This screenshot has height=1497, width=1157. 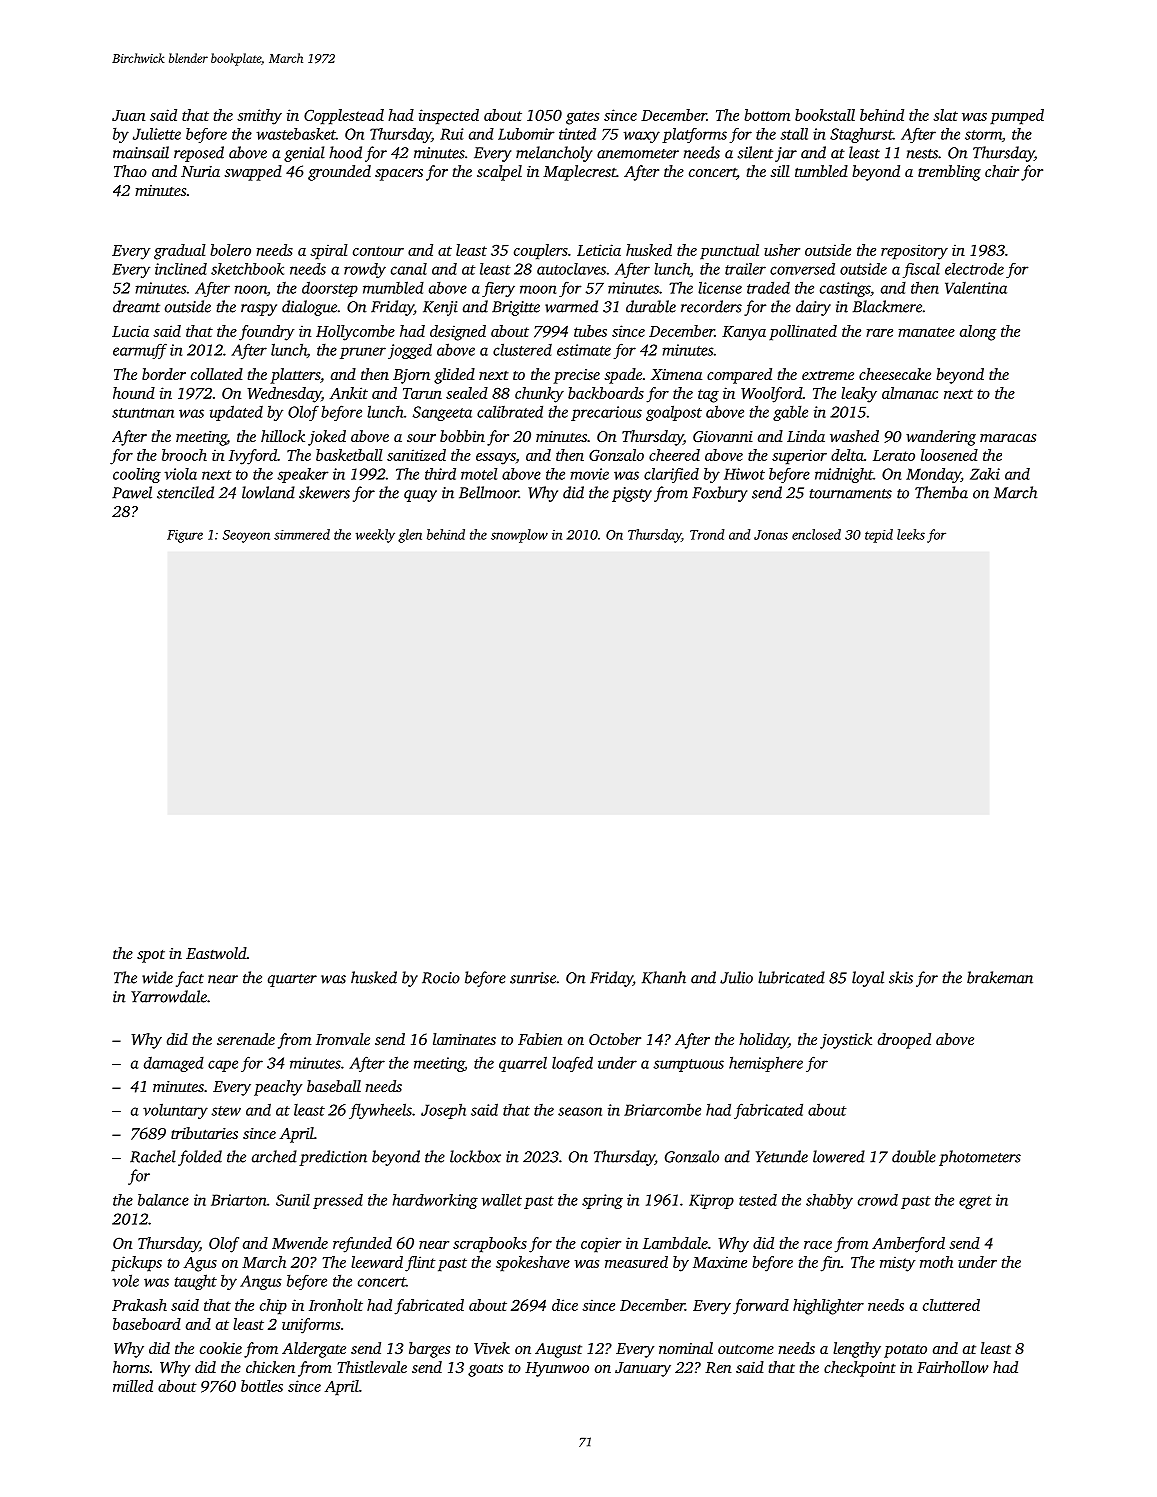 What do you see at coordinates (599, 250) in the screenshot?
I see `Leticia` at bounding box center [599, 250].
